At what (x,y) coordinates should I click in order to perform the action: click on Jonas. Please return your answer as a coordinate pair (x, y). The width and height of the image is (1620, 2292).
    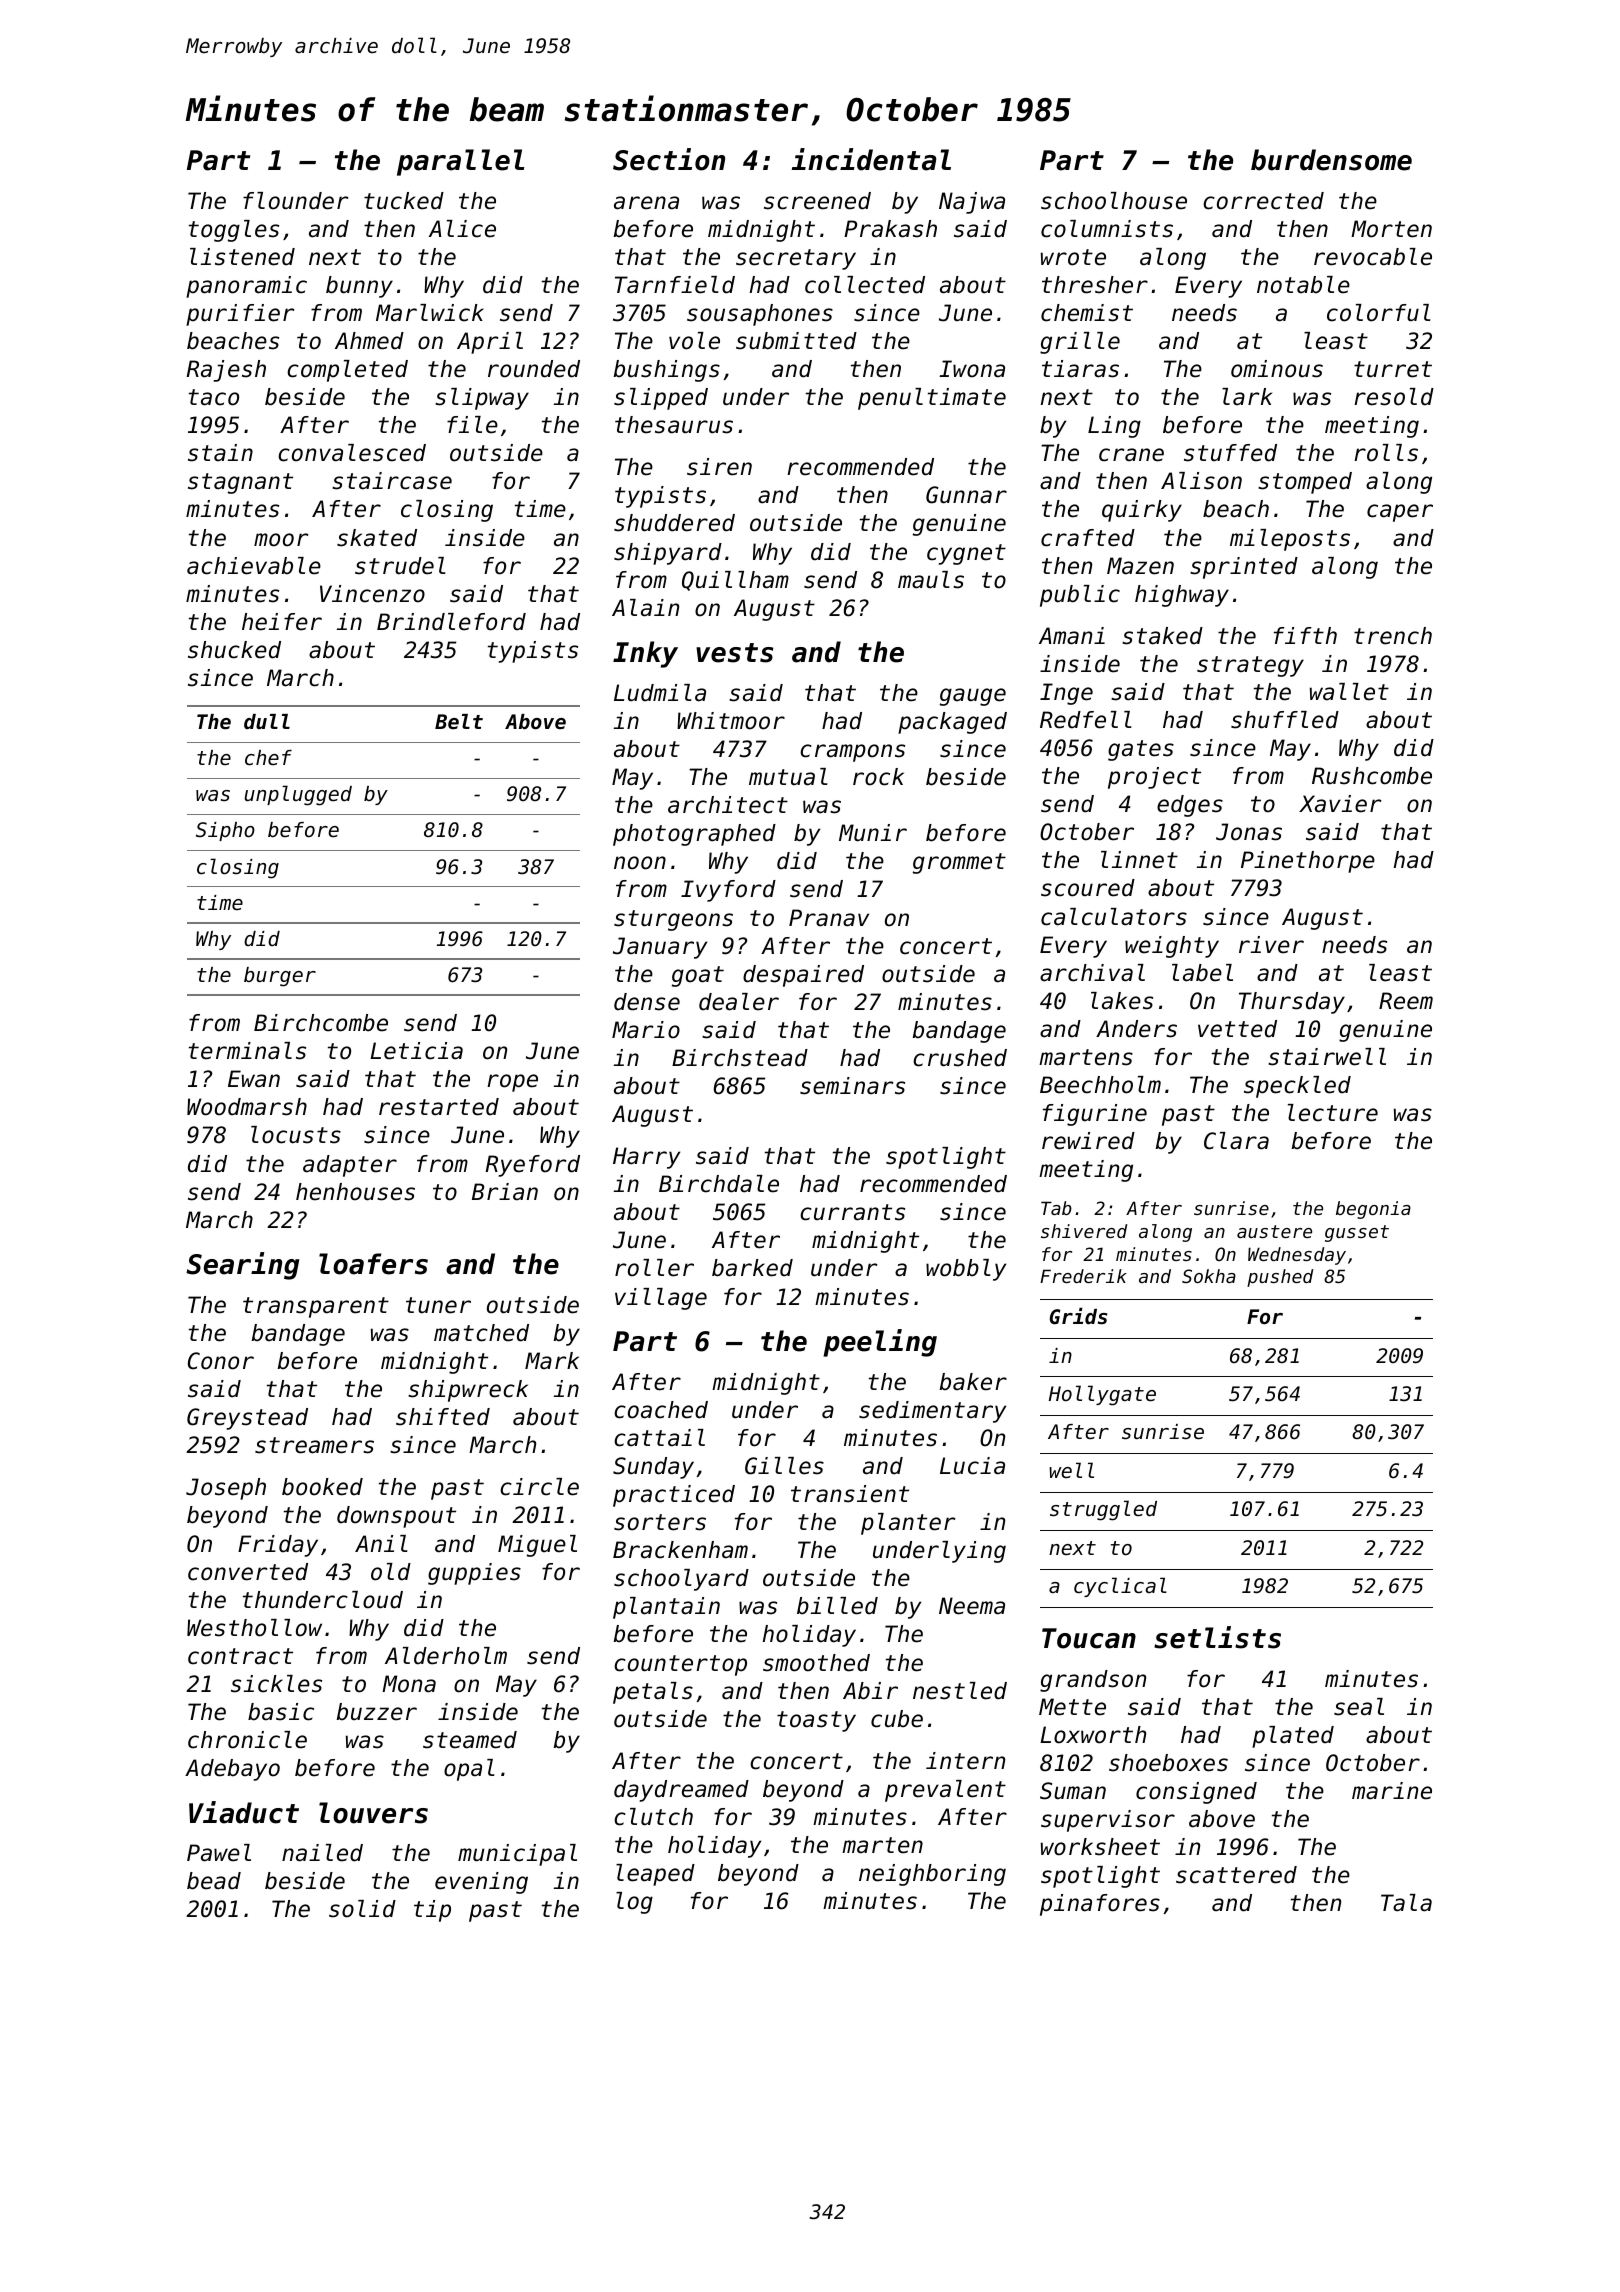
    Looking at the image, I should click on (1249, 832).
